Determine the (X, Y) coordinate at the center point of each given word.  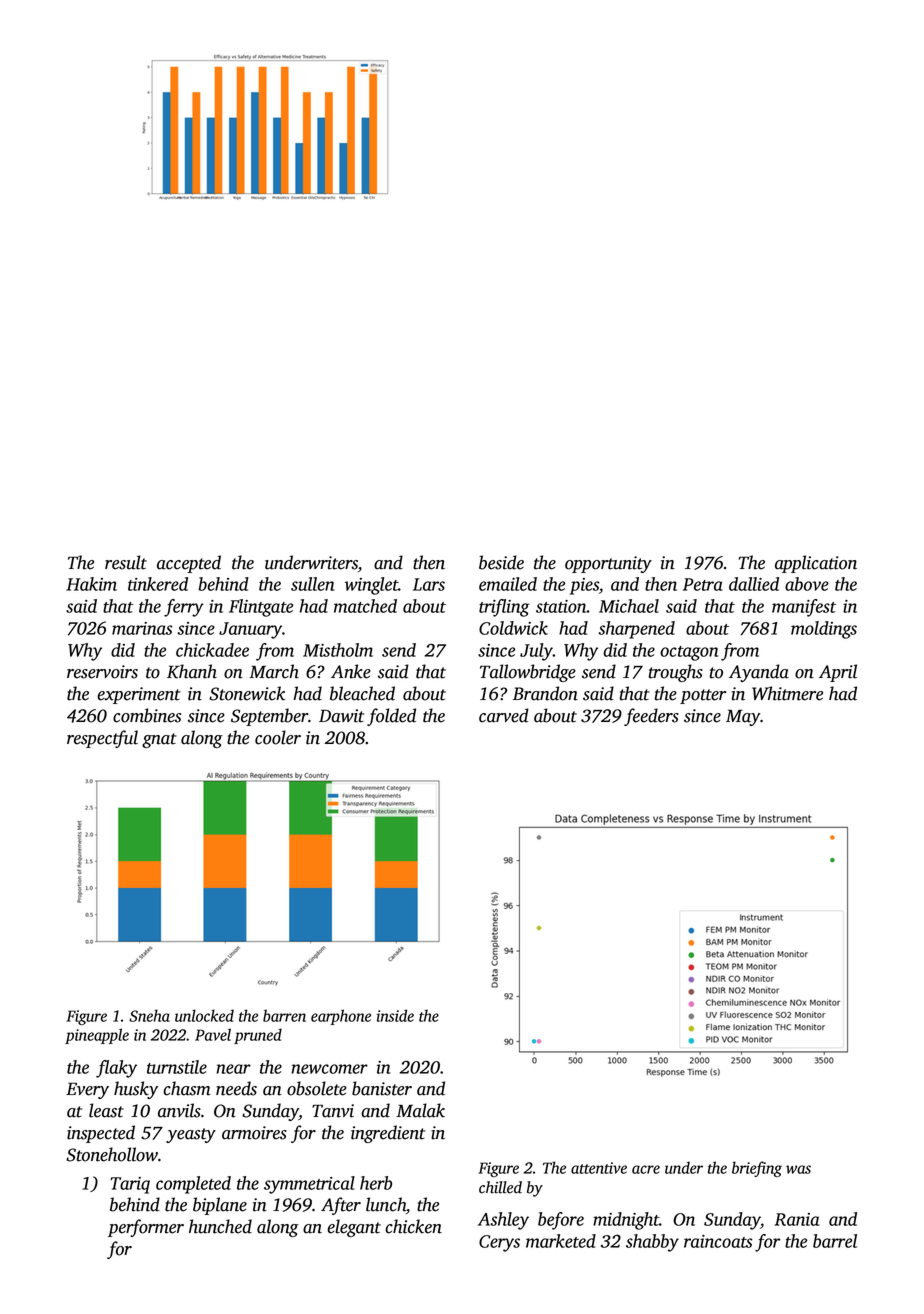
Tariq (130, 1185)
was (798, 1169)
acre (646, 1169)
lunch (386, 1204)
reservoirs (102, 672)
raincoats (718, 1241)
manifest (804, 608)
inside (395, 1015)
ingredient (388, 1134)
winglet (371, 586)
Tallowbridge (528, 673)
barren (284, 1015)
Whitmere (787, 693)
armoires (254, 1133)
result (126, 562)
